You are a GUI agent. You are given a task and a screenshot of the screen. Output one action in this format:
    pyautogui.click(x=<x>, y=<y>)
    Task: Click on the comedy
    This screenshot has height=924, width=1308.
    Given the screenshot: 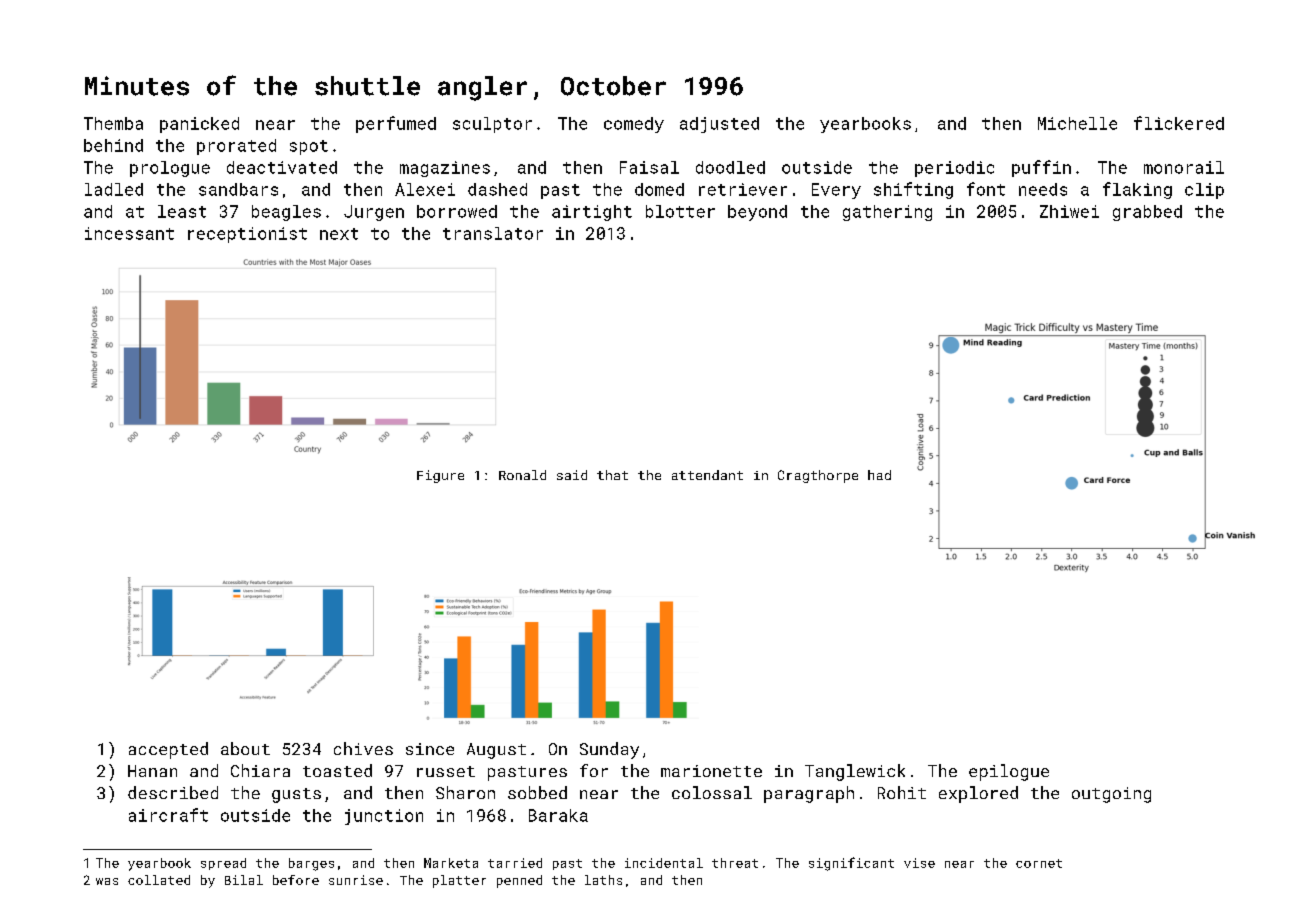 What is the action you would take?
    pyautogui.click(x=634, y=125)
